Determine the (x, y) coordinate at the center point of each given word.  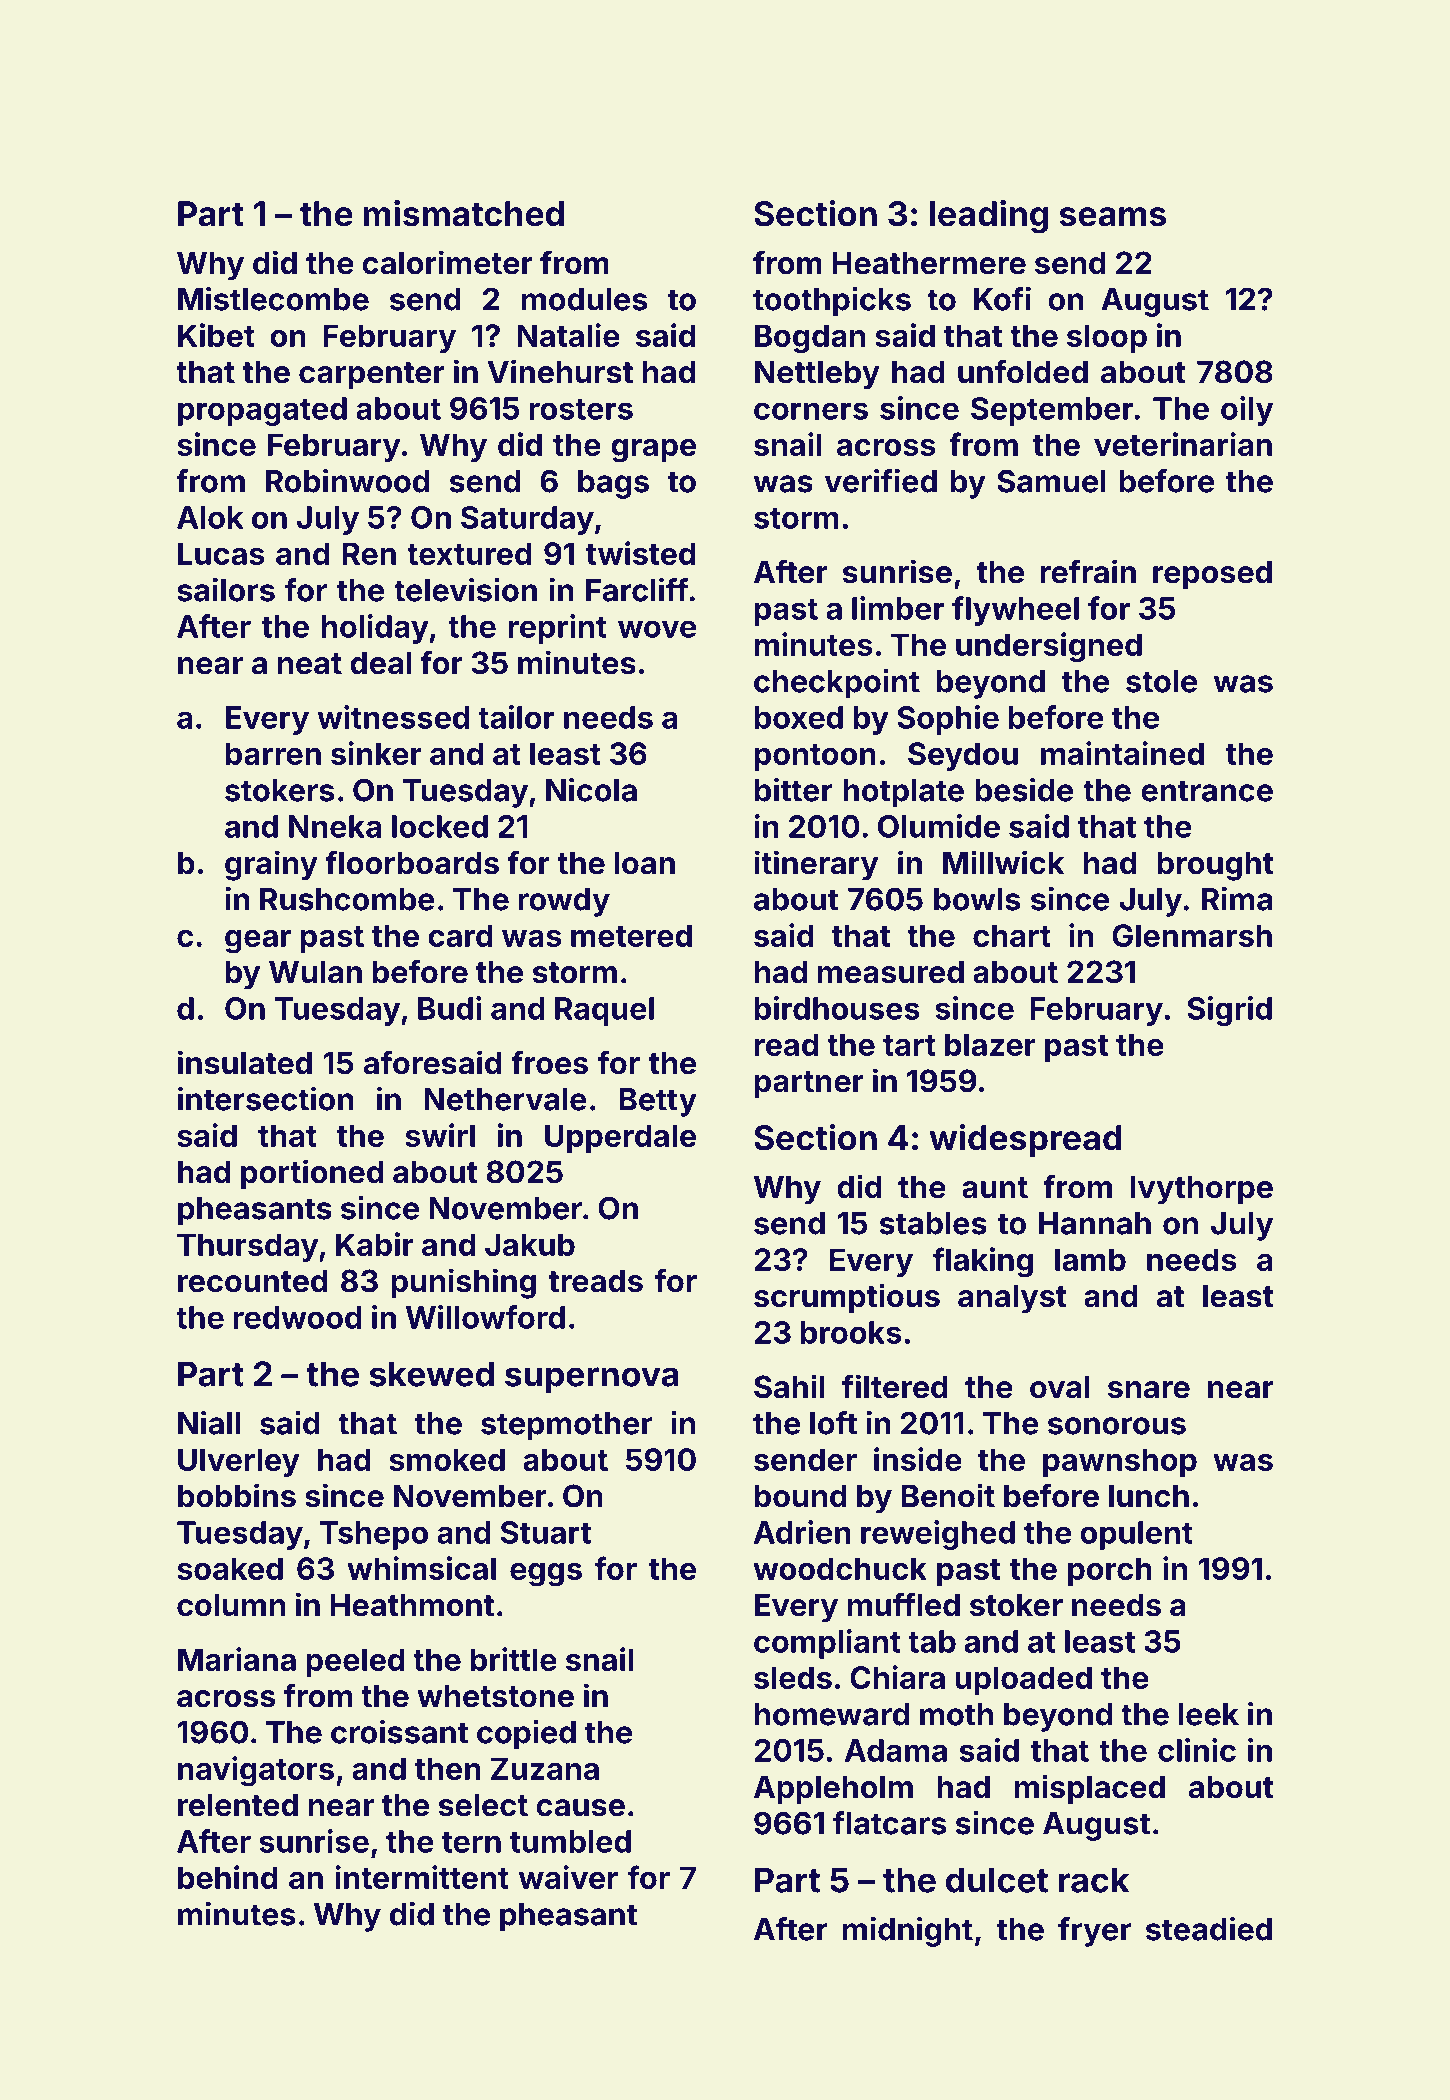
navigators (256, 1771)
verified (881, 481)
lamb (1090, 1259)
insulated (245, 1062)
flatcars (889, 1823)
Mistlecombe (273, 299)
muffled (904, 1604)
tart (909, 1045)
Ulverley (239, 1462)
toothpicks (832, 302)
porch (1110, 1571)
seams (1112, 217)
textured (469, 553)
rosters (581, 409)
